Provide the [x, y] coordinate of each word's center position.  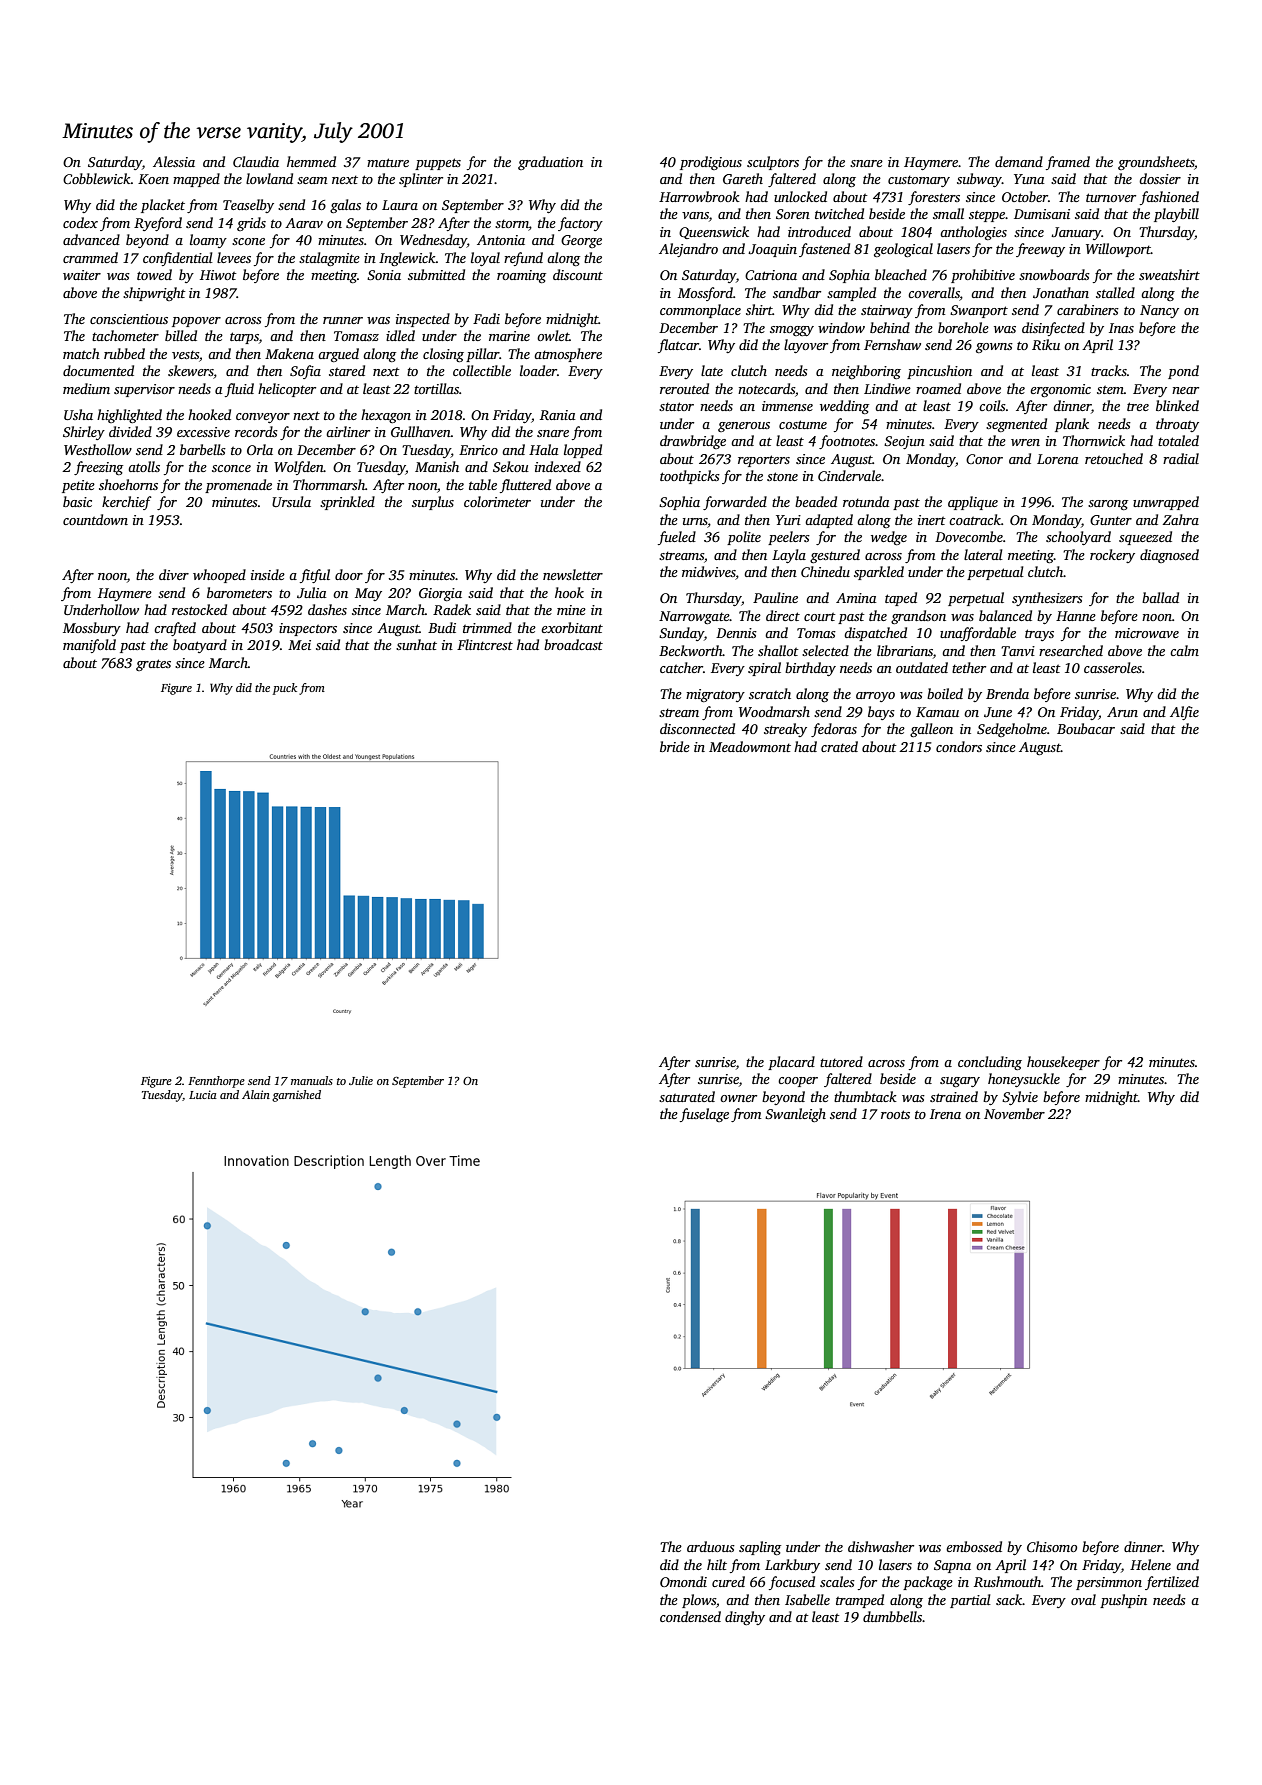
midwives [709, 573]
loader [538, 370]
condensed [690, 1616]
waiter [82, 275]
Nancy [1159, 311]
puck [284, 689]
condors [959, 746]
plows [699, 1601]
